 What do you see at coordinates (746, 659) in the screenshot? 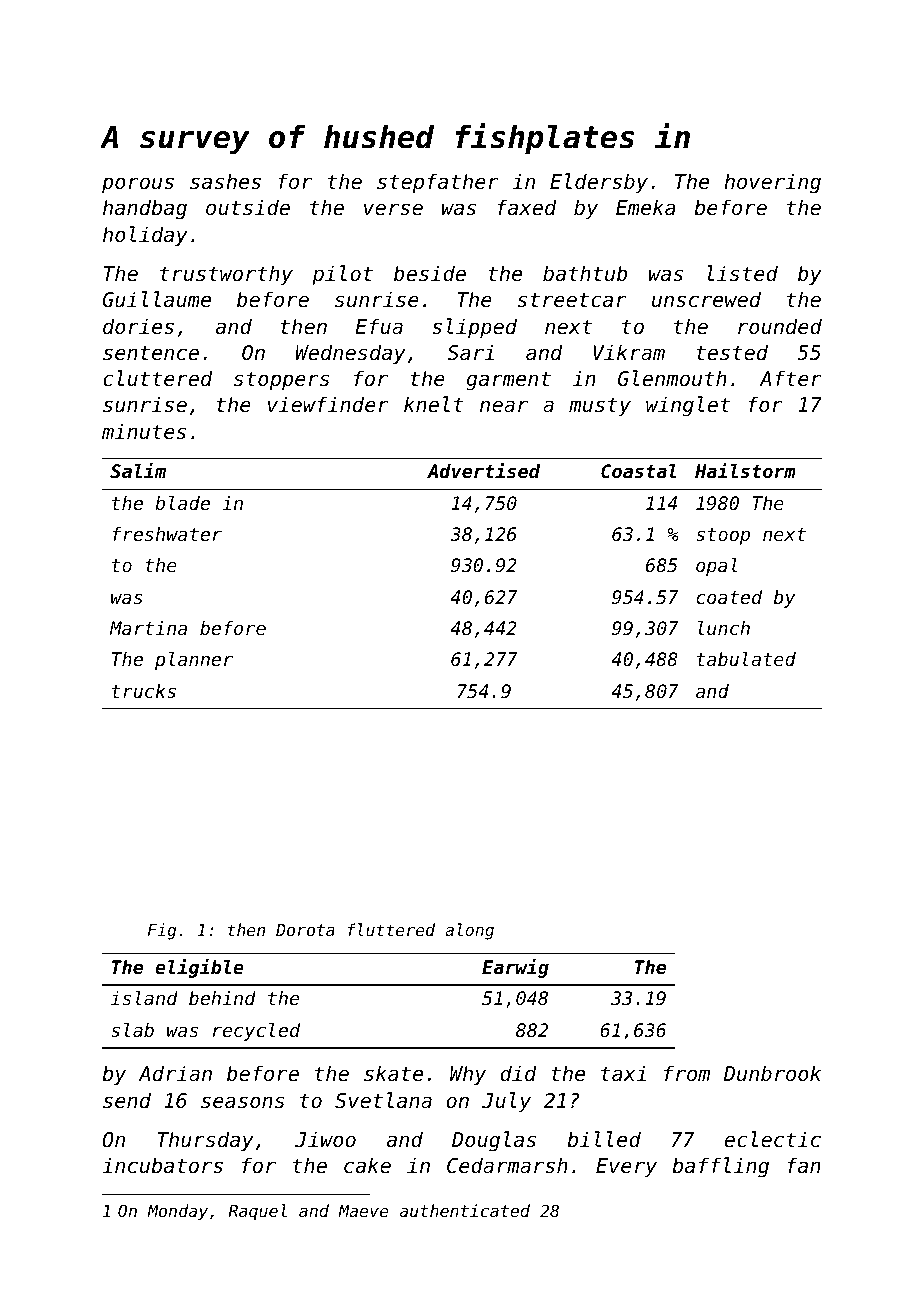
I see `tabulated` at bounding box center [746, 659].
